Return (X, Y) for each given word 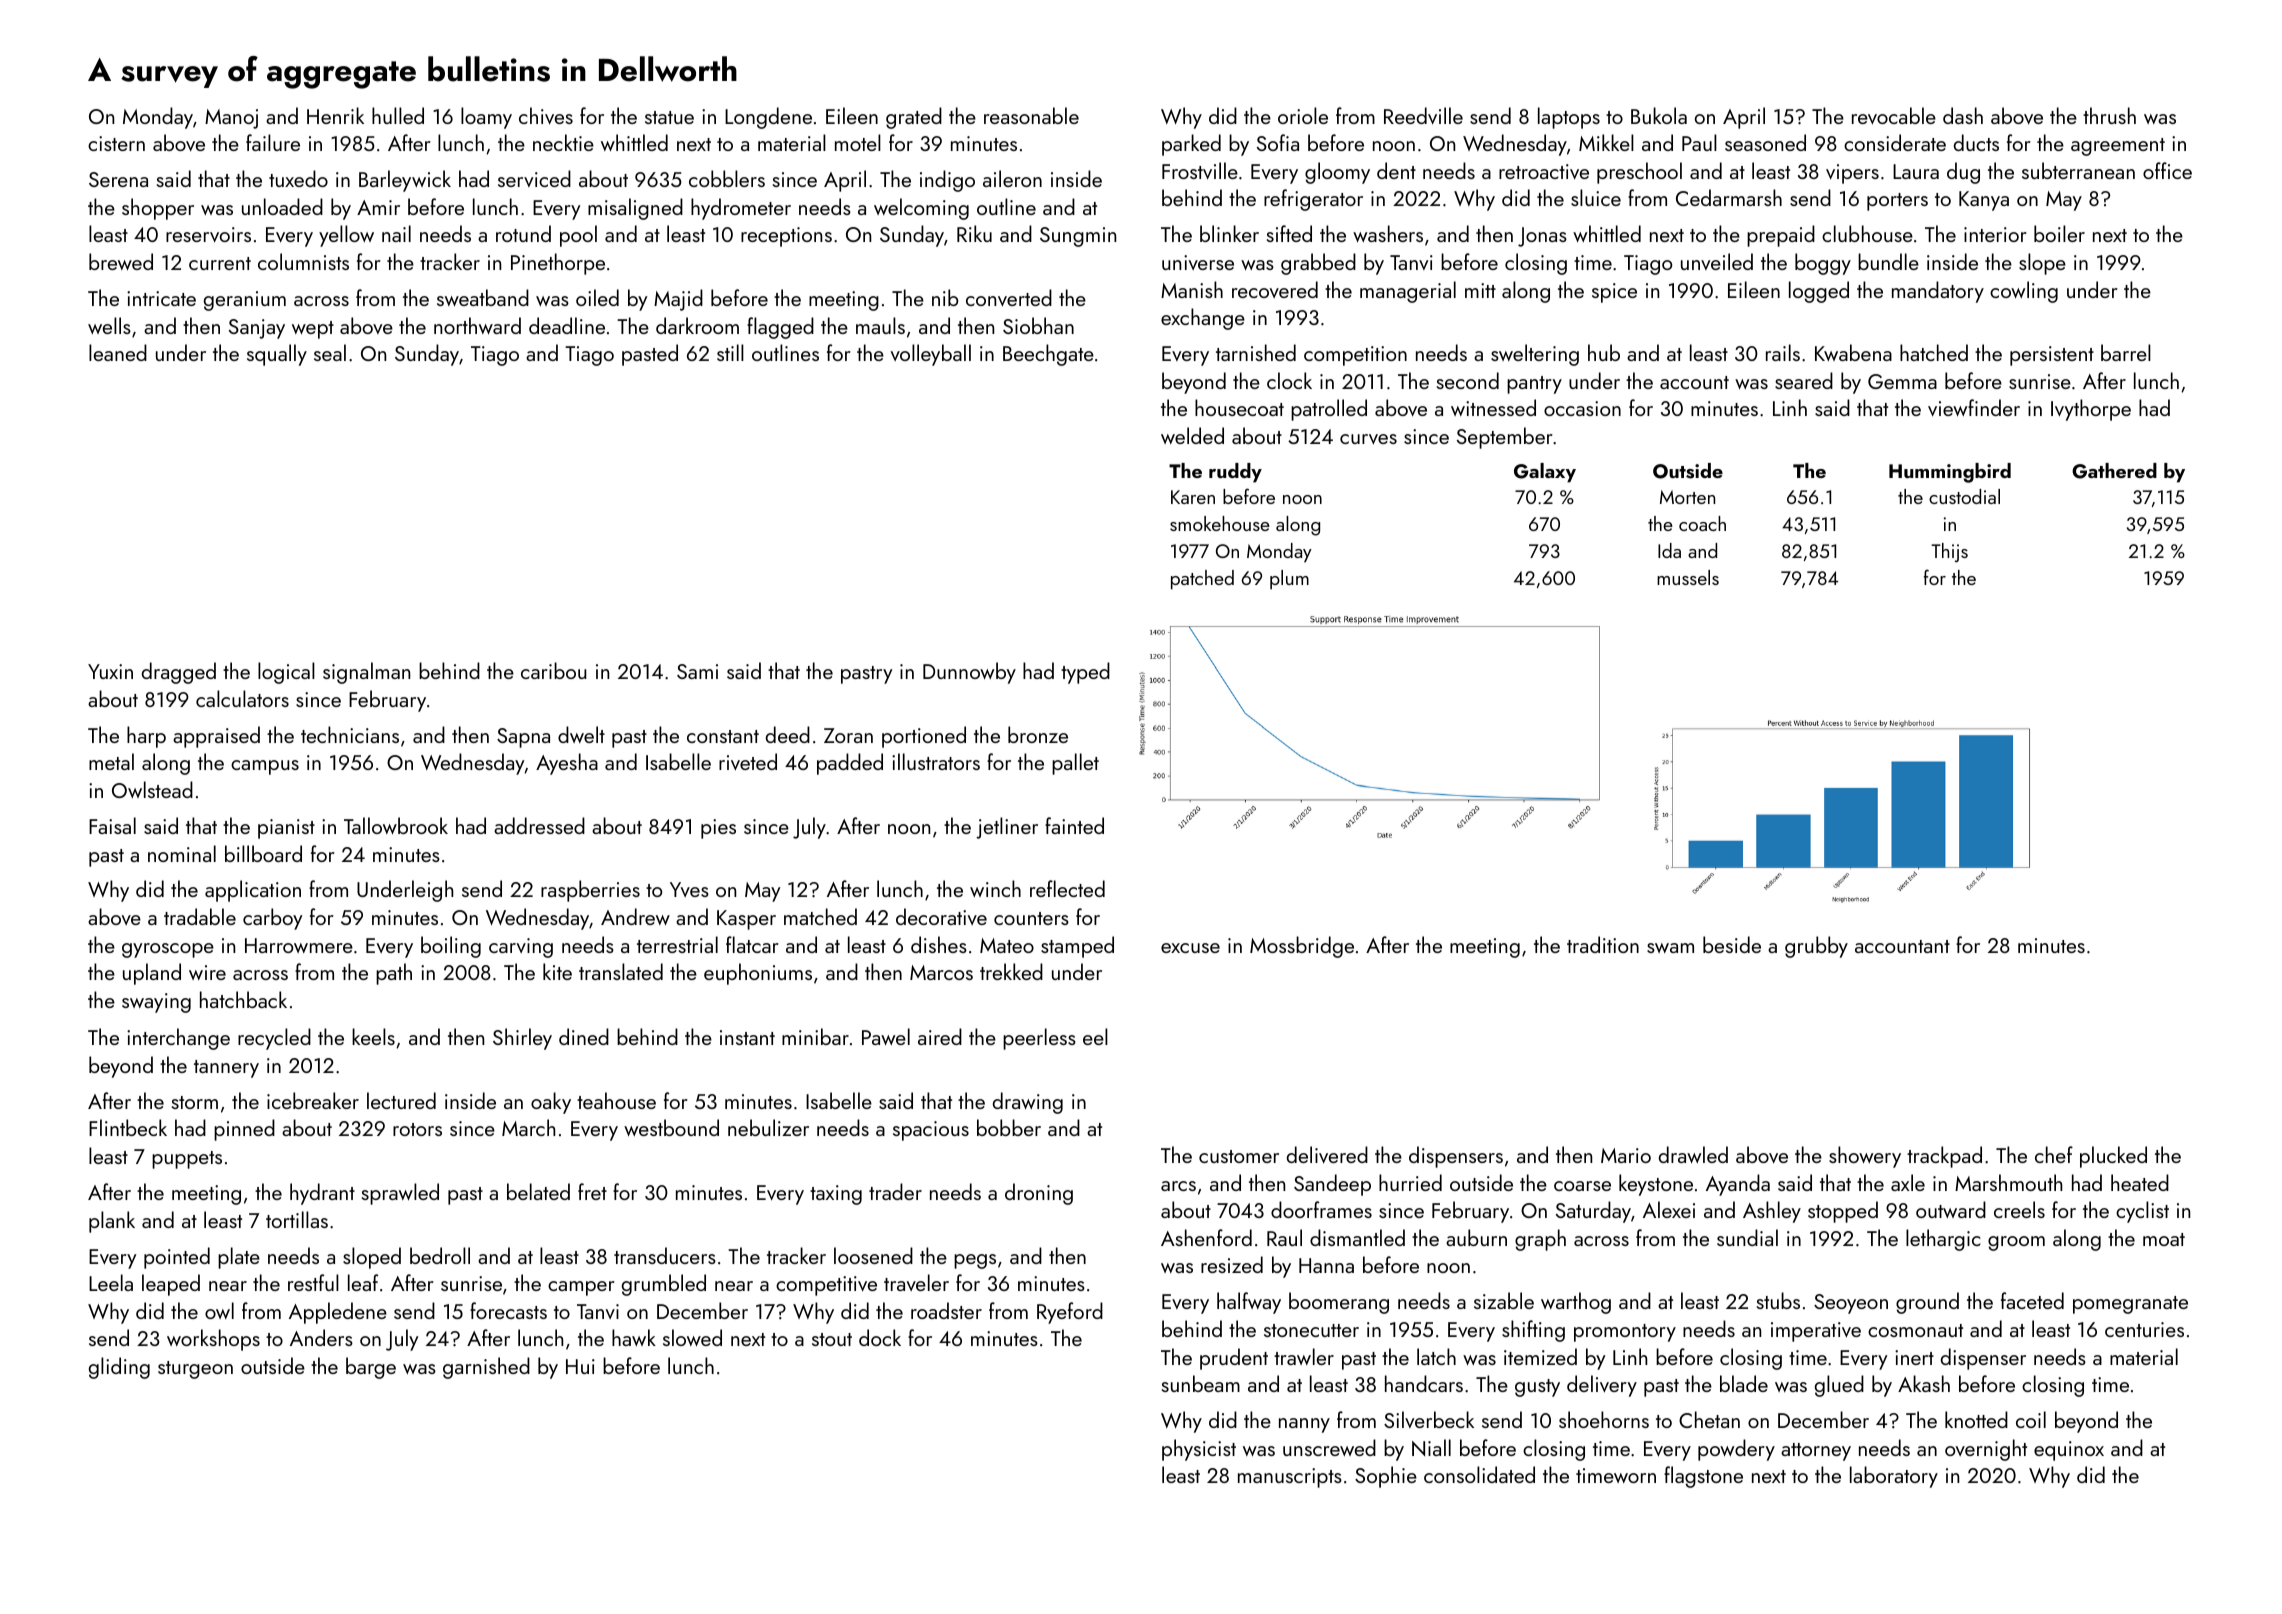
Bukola (1659, 115)
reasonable (1031, 115)
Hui (580, 1366)
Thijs (1949, 552)
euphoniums (758, 974)
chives (546, 115)
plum (1289, 580)
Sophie (1386, 1477)
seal (330, 352)
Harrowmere (299, 945)
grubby (1816, 947)
